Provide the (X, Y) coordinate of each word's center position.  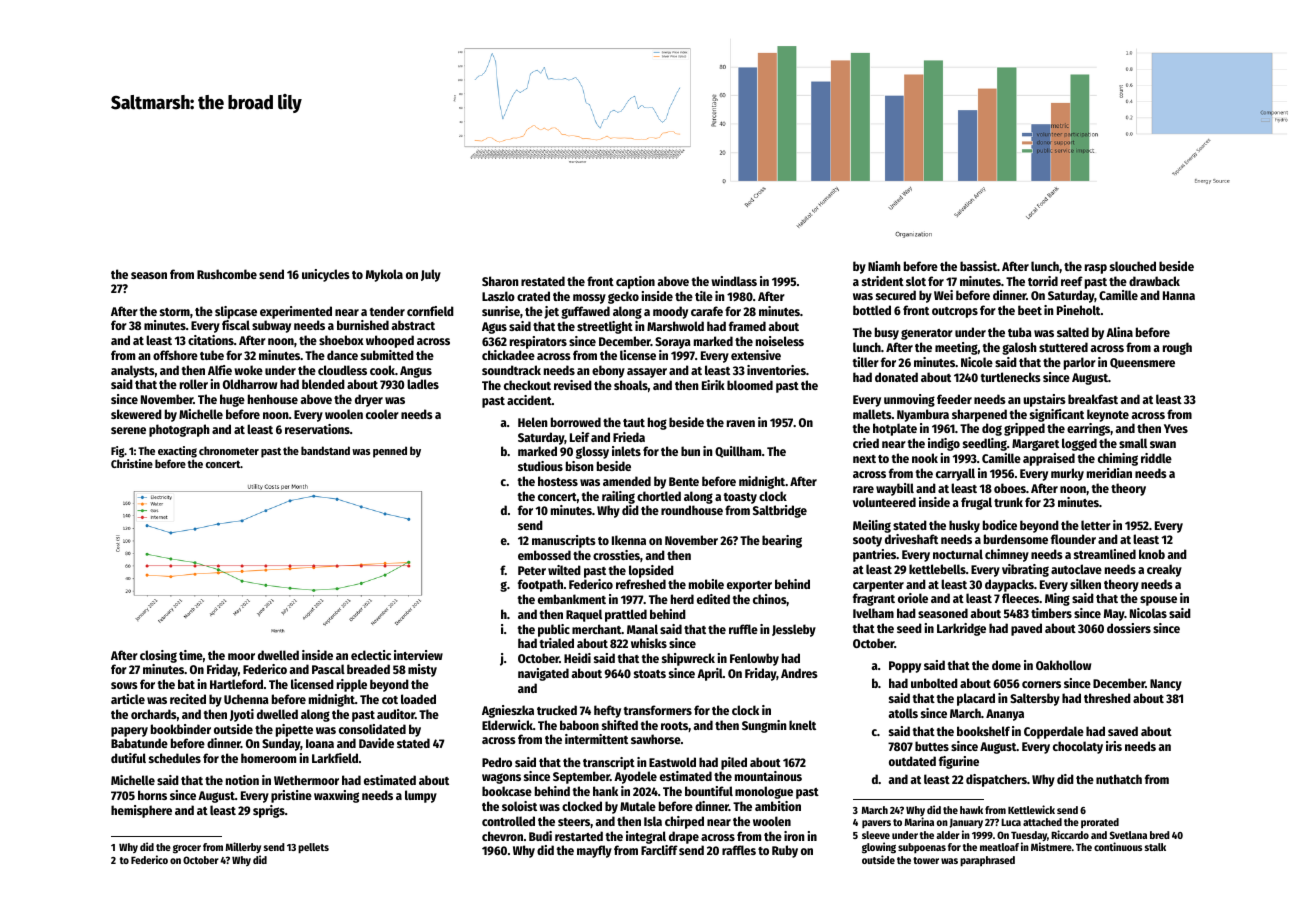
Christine (132, 463)
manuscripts (564, 541)
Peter (532, 570)
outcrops (955, 312)
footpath (540, 585)
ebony (608, 371)
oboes (1010, 488)
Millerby (243, 847)
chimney (1007, 555)
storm (175, 312)
